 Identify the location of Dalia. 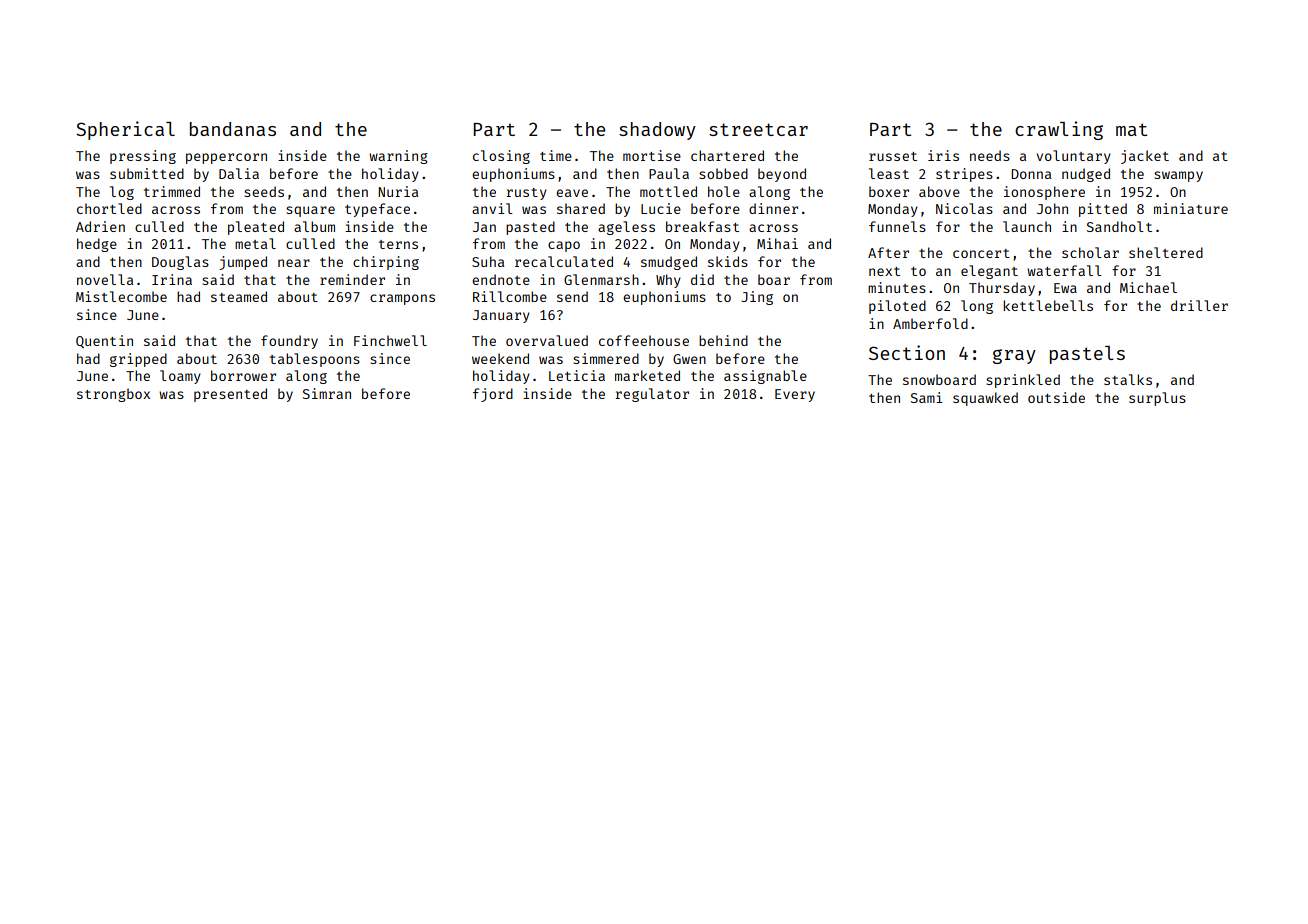
(239, 173).
